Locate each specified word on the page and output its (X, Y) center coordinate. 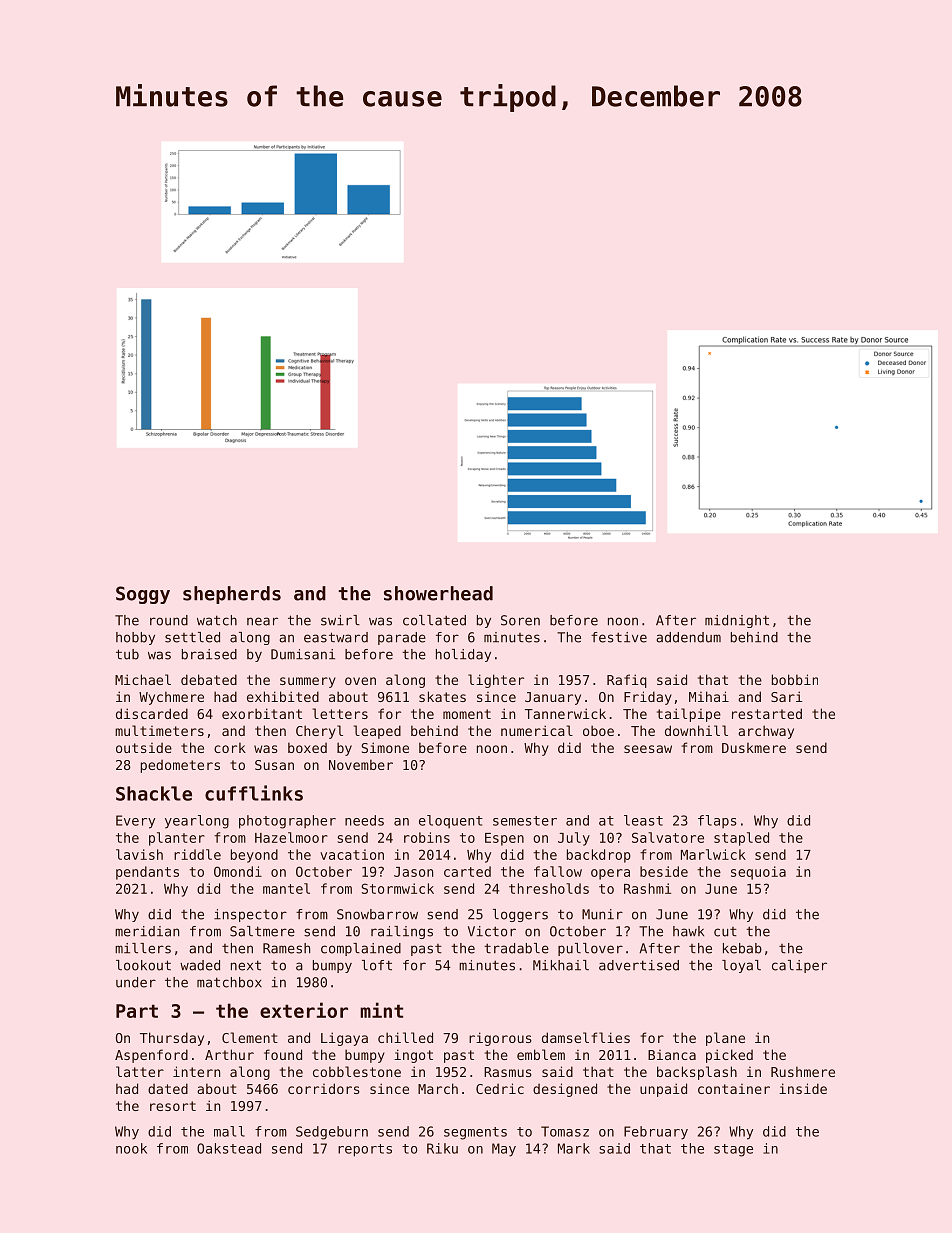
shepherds (232, 595)
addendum (688, 637)
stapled (741, 839)
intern (196, 1071)
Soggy (143, 595)
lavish (139, 854)
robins (427, 837)
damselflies (586, 1037)
